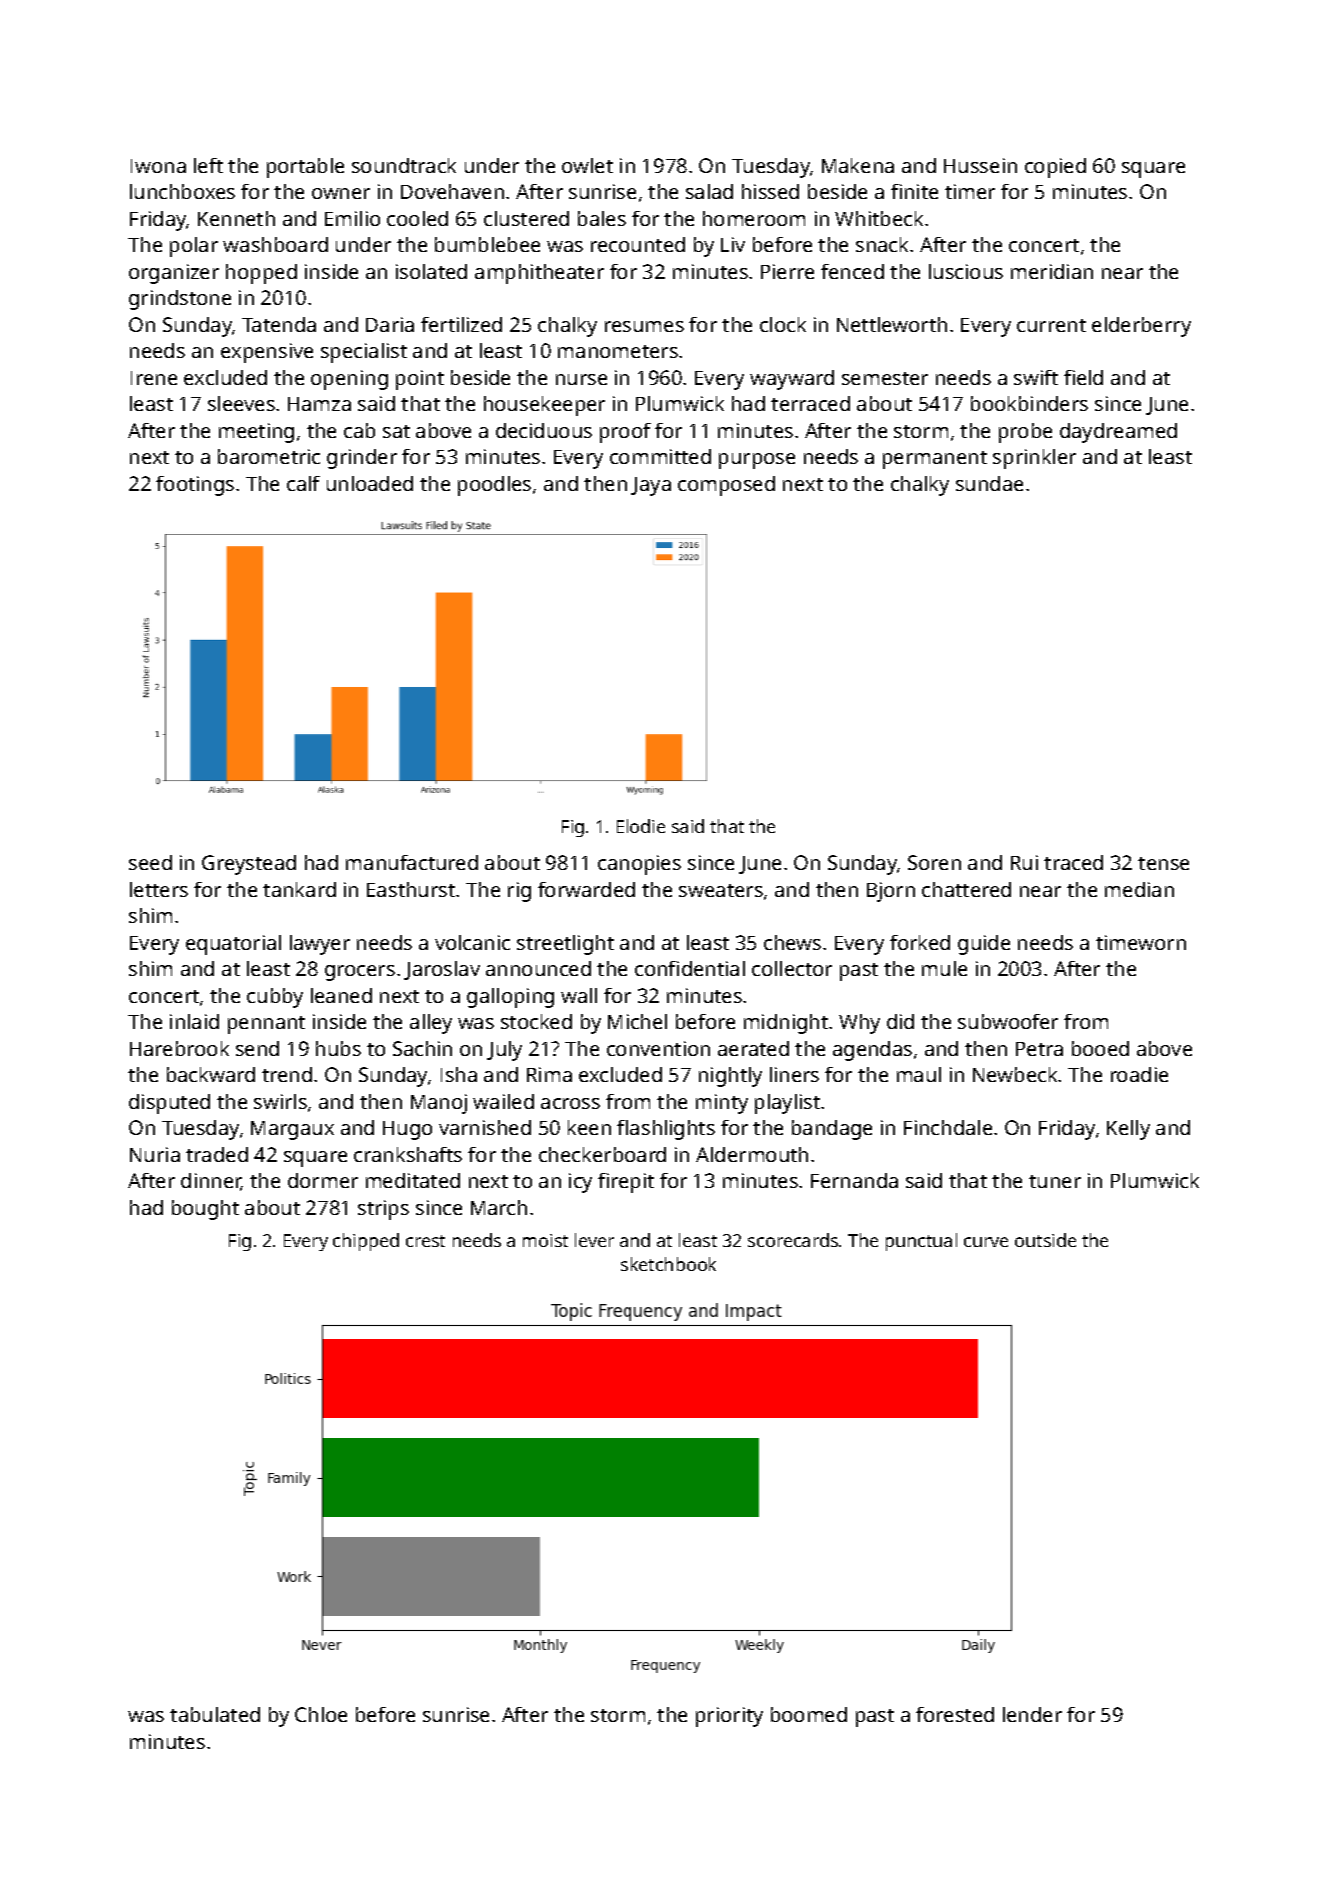 The width and height of the image is (1338, 1893). What do you see at coordinates (1024, 862) in the image?
I see `Rui` at bounding box center [1024, 862].
